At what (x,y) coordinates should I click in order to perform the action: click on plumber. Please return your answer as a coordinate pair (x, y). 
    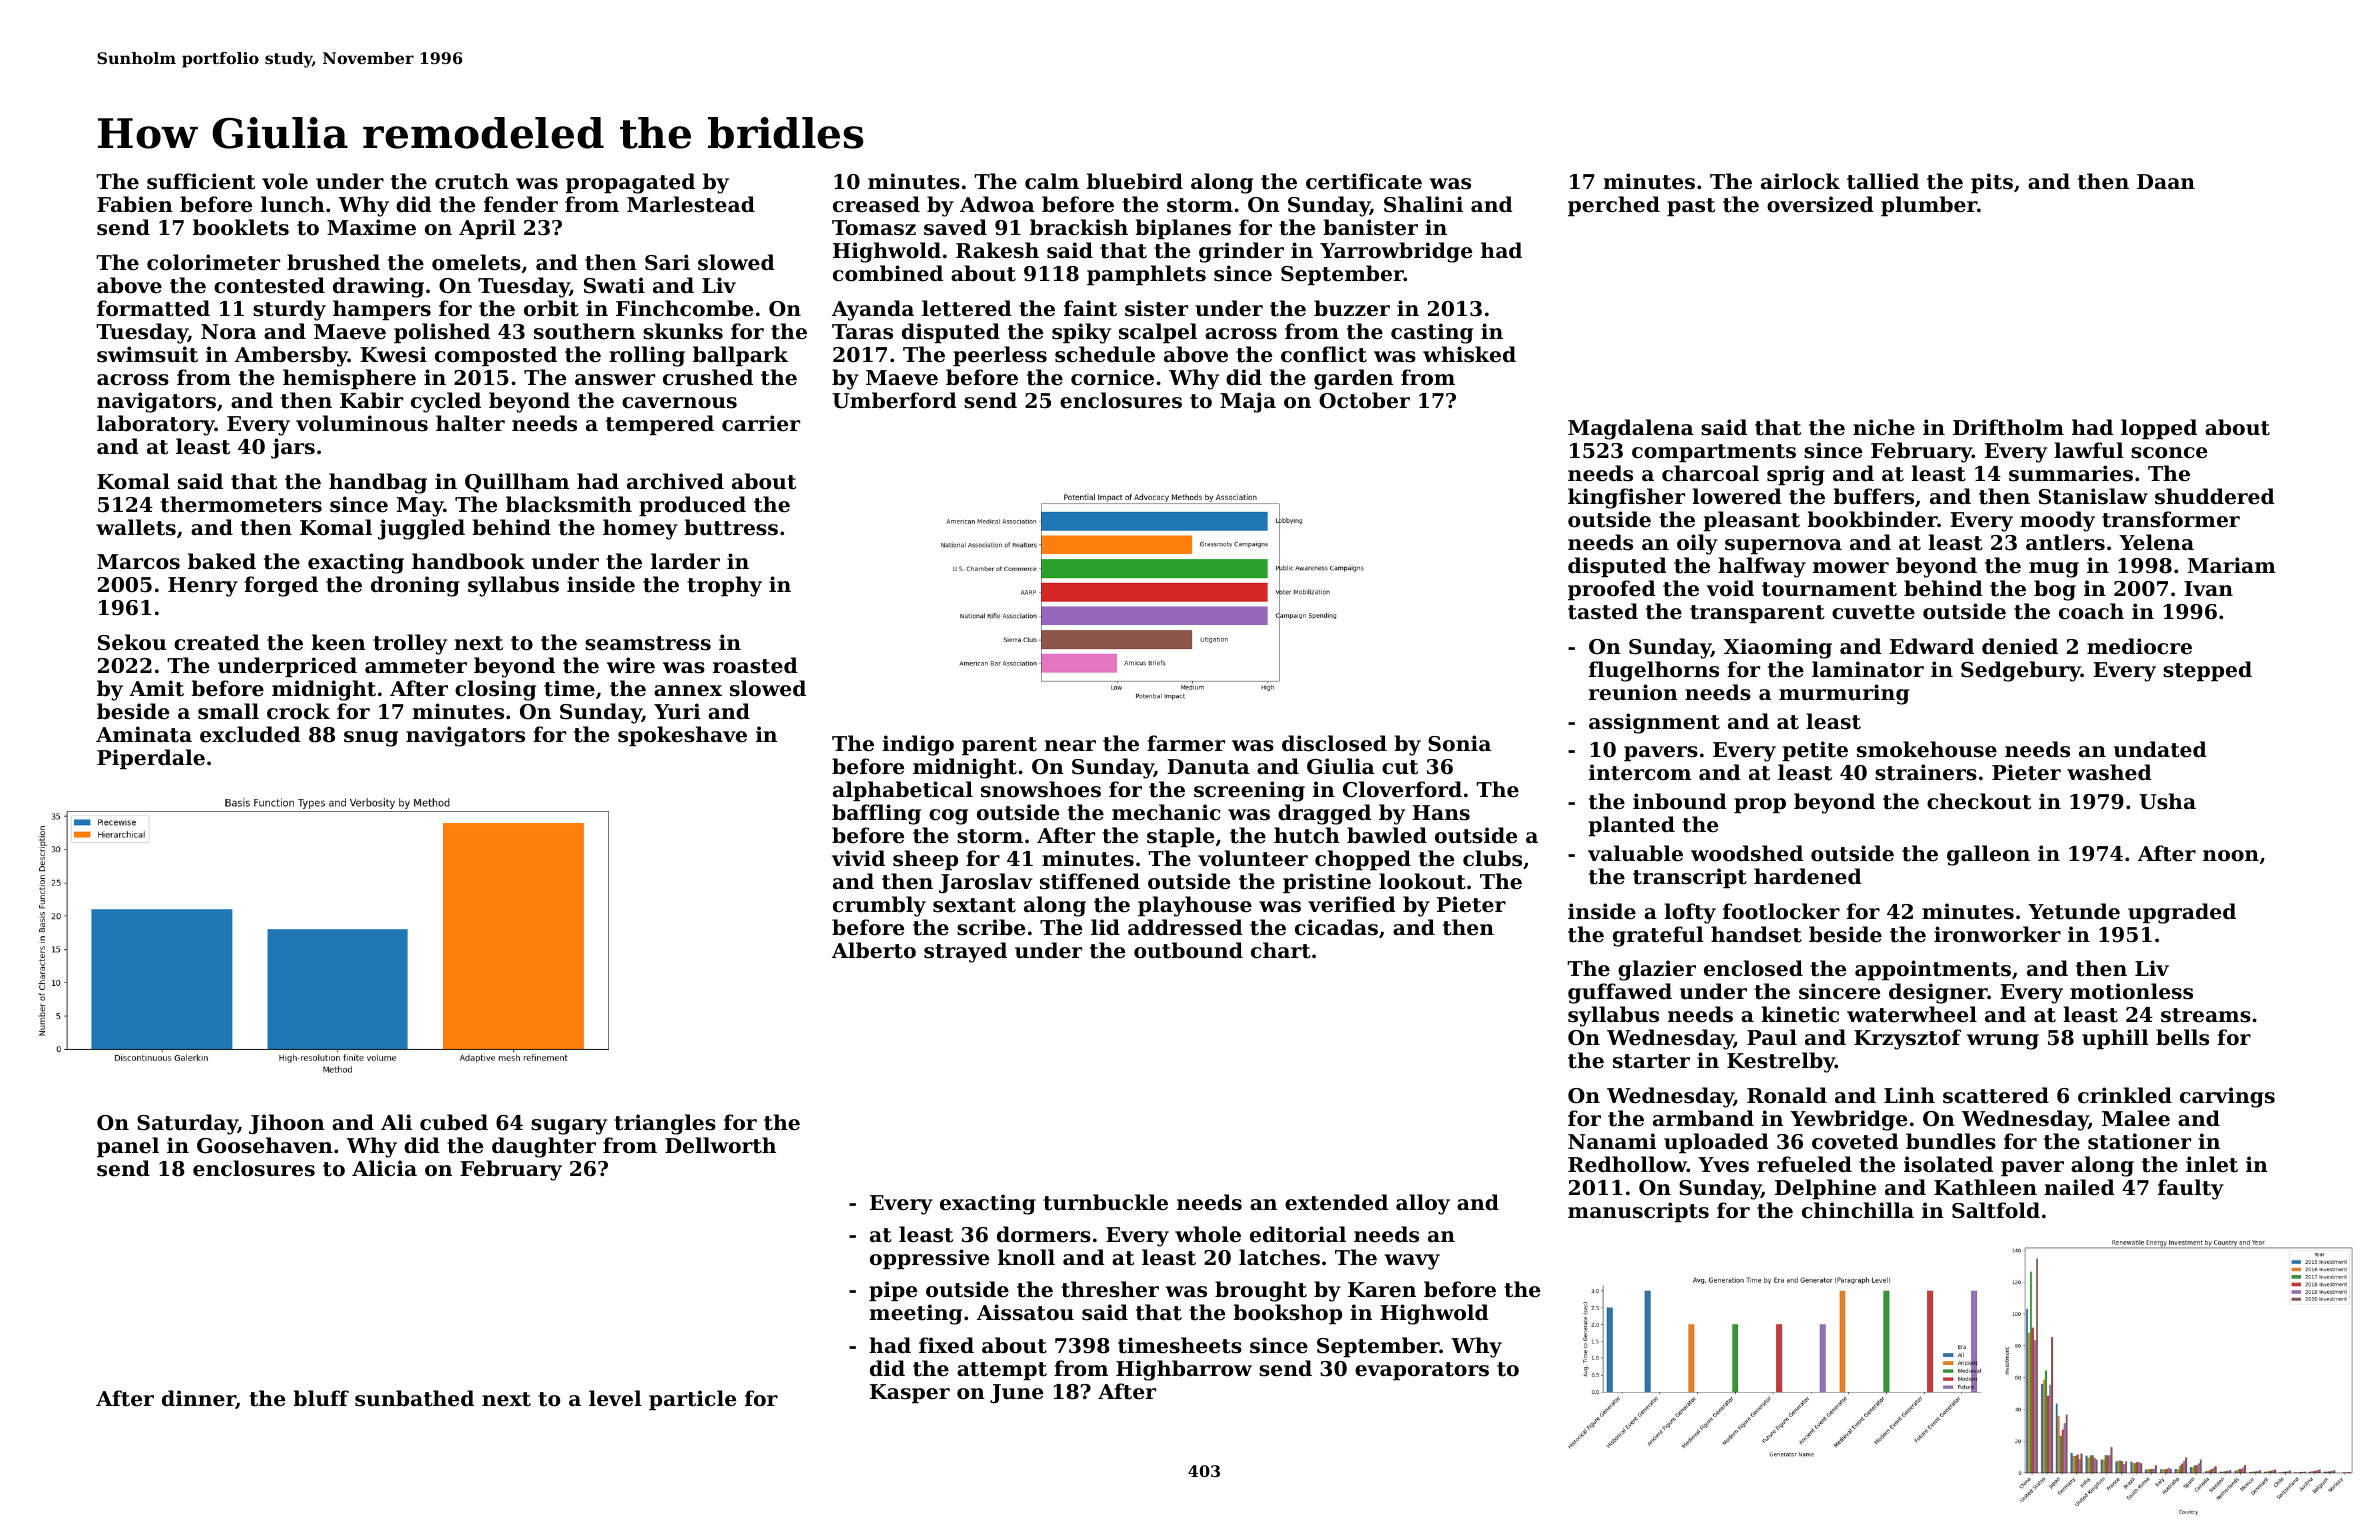
    Looking at the image, I should click on (1929, 206).
